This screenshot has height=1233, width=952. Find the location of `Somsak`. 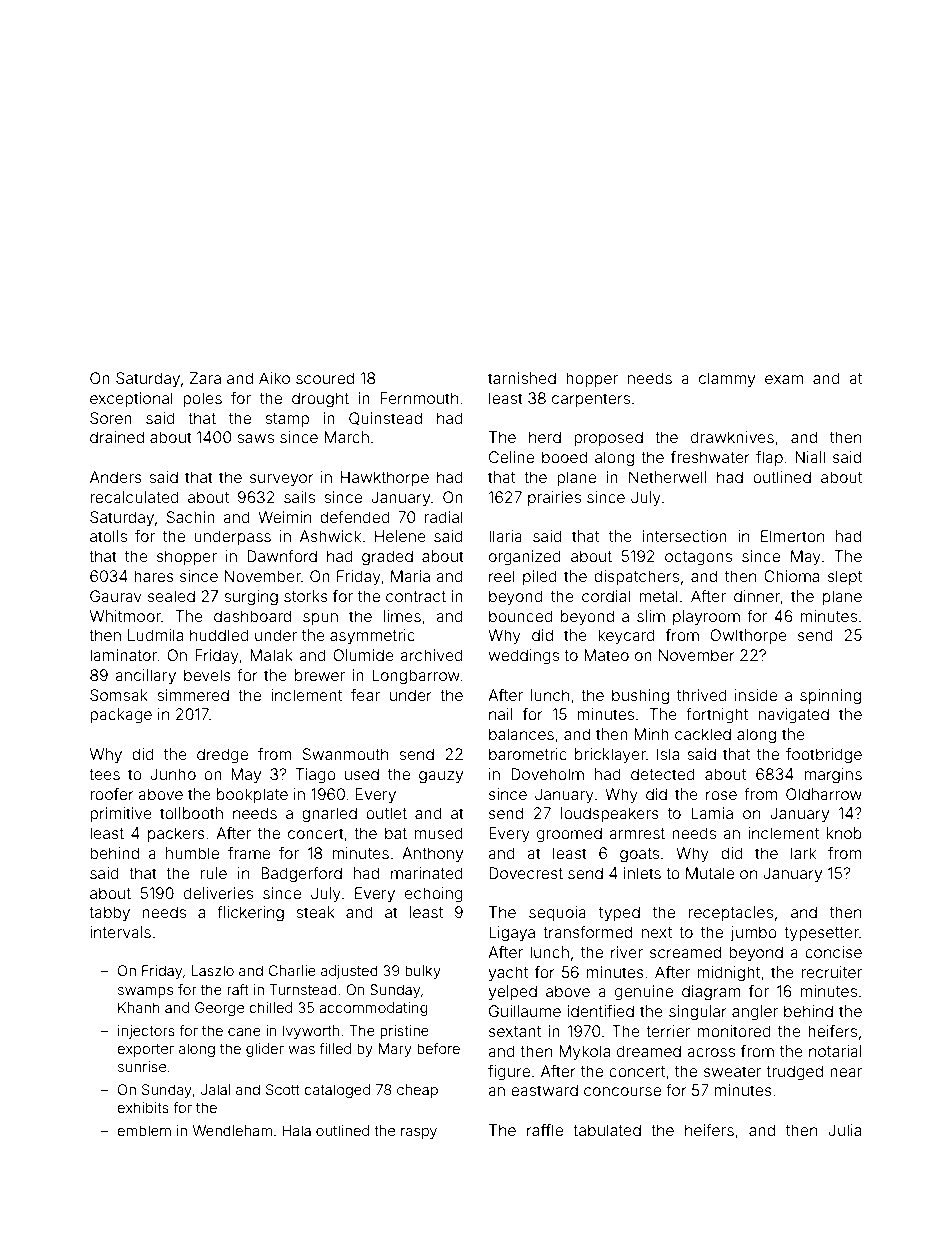

Somsak is located at coordinates (119, 695).
